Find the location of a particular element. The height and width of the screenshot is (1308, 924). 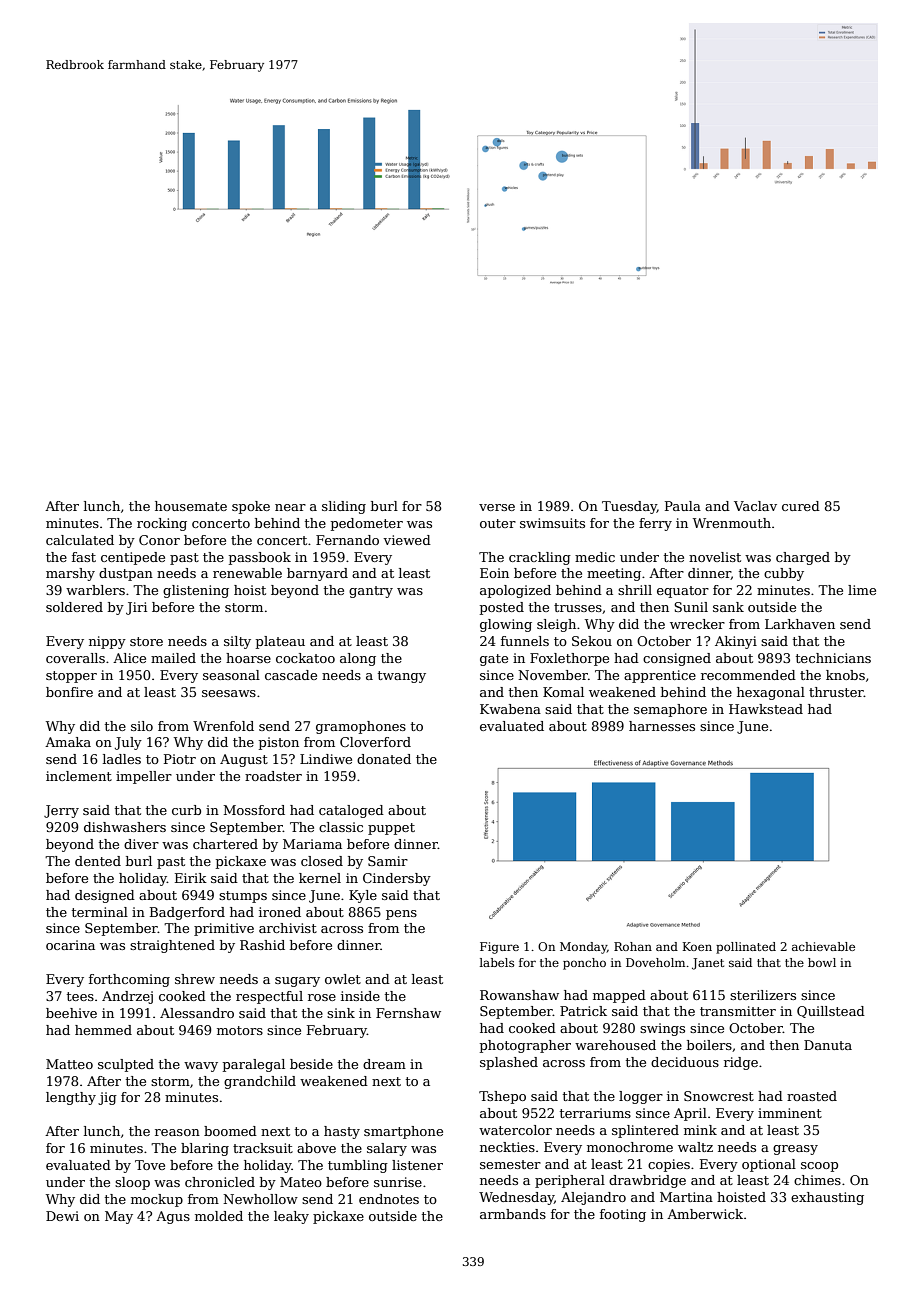

puppet is located at coordinates (391, 829).
